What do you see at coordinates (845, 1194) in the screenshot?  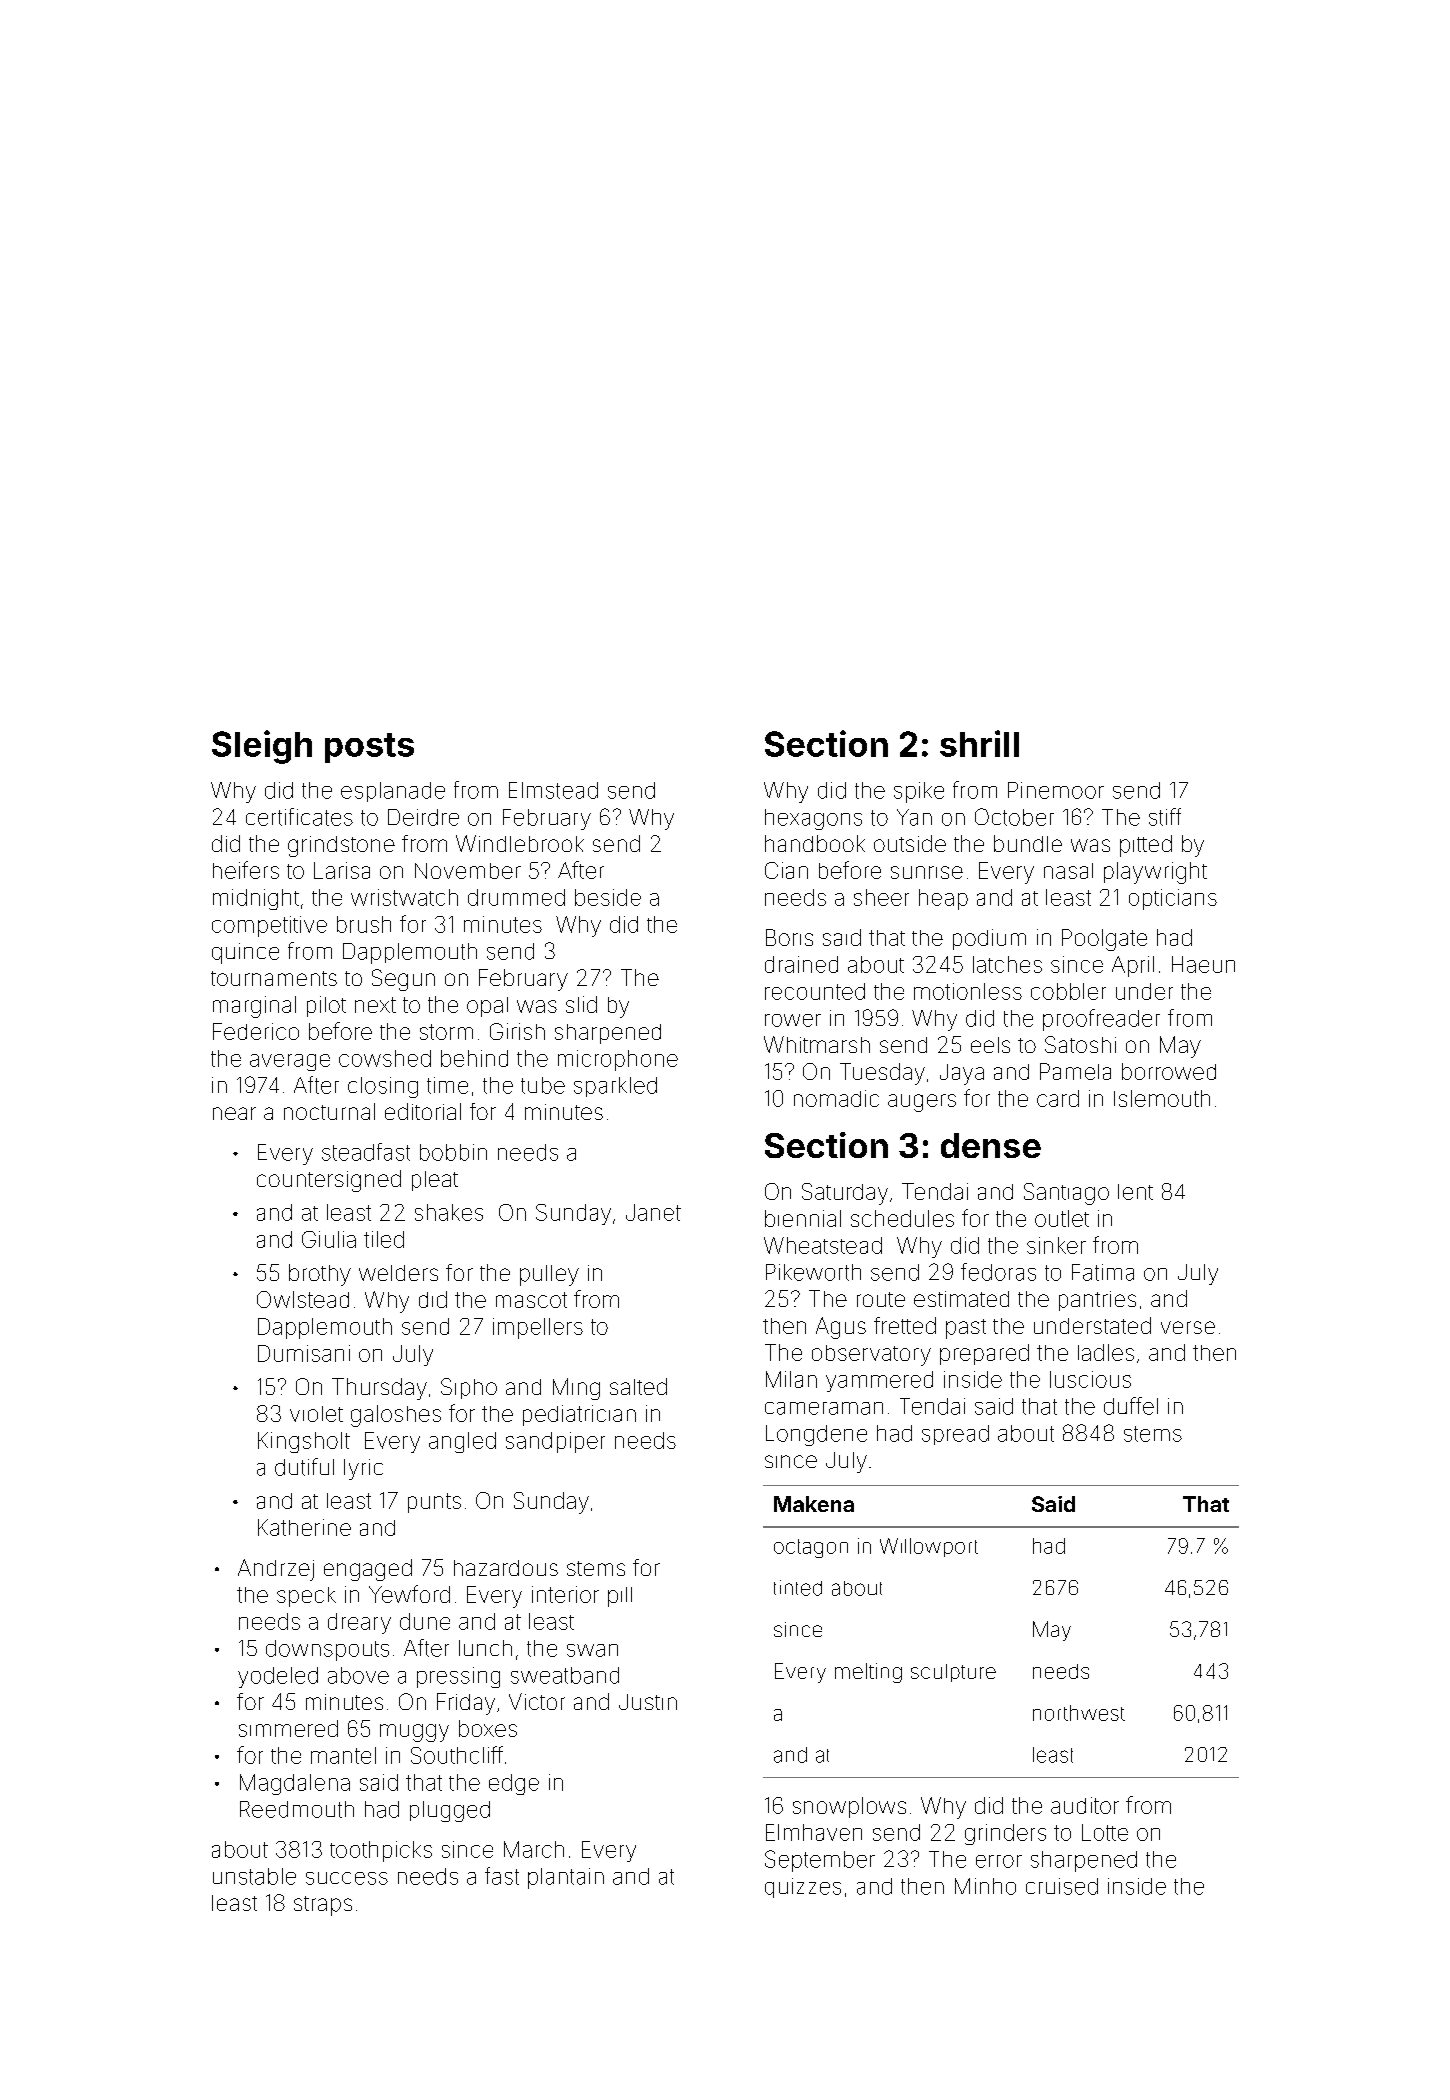 I see `Saturday` at bounding box center [845, 1194].
